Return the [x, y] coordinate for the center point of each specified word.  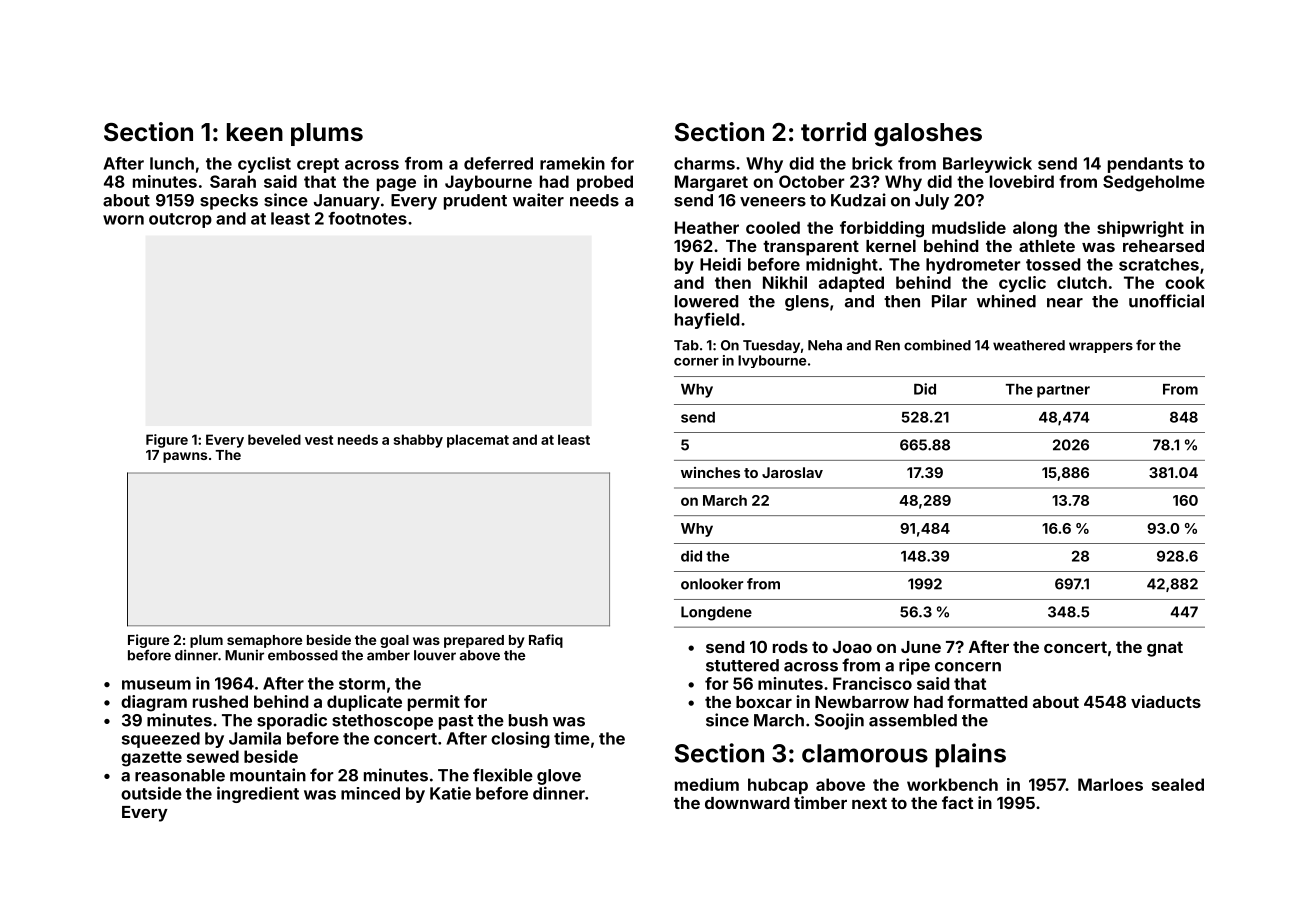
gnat [1165, 649]
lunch [172, 163]
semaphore [264, 641]
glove [559, 777]
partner [1063, 391]
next [869, 803]
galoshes [928, 135]
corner [696, 362]
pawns [185, 457]
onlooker [712, 584]
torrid [833, 132]
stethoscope [382, 722]
